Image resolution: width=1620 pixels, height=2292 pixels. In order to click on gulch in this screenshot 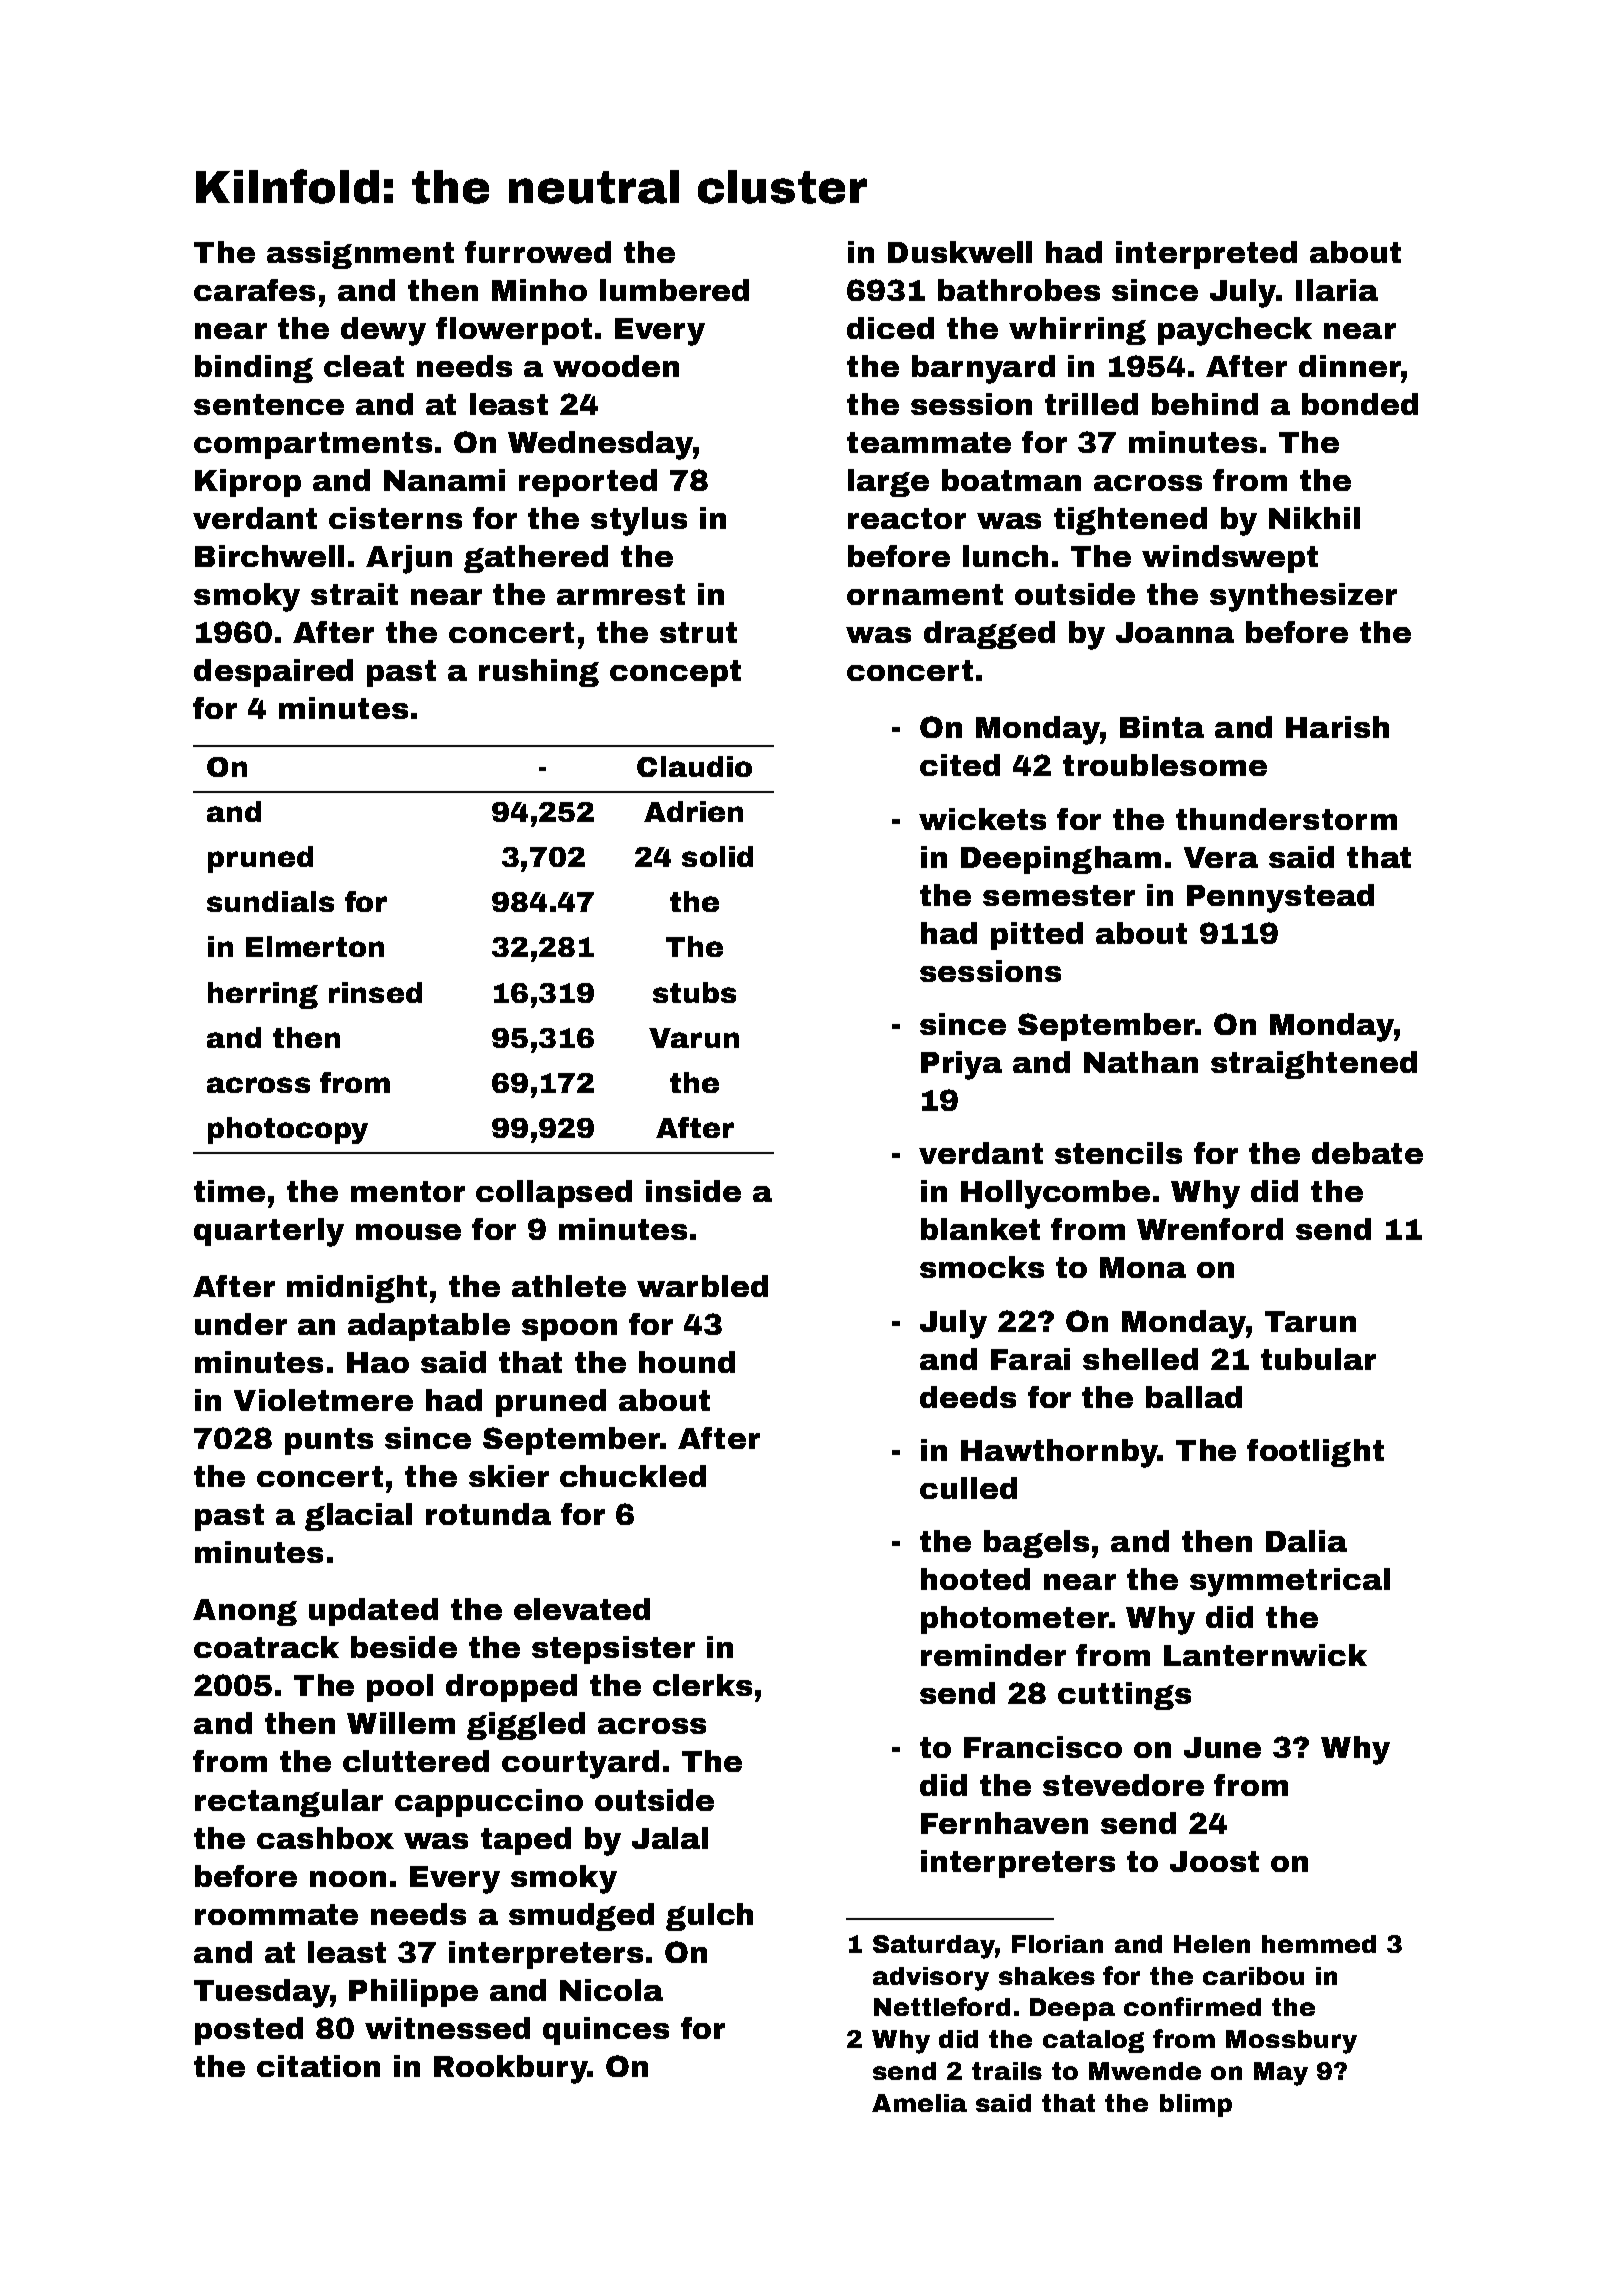, I will do `click(709, 1917)`.
